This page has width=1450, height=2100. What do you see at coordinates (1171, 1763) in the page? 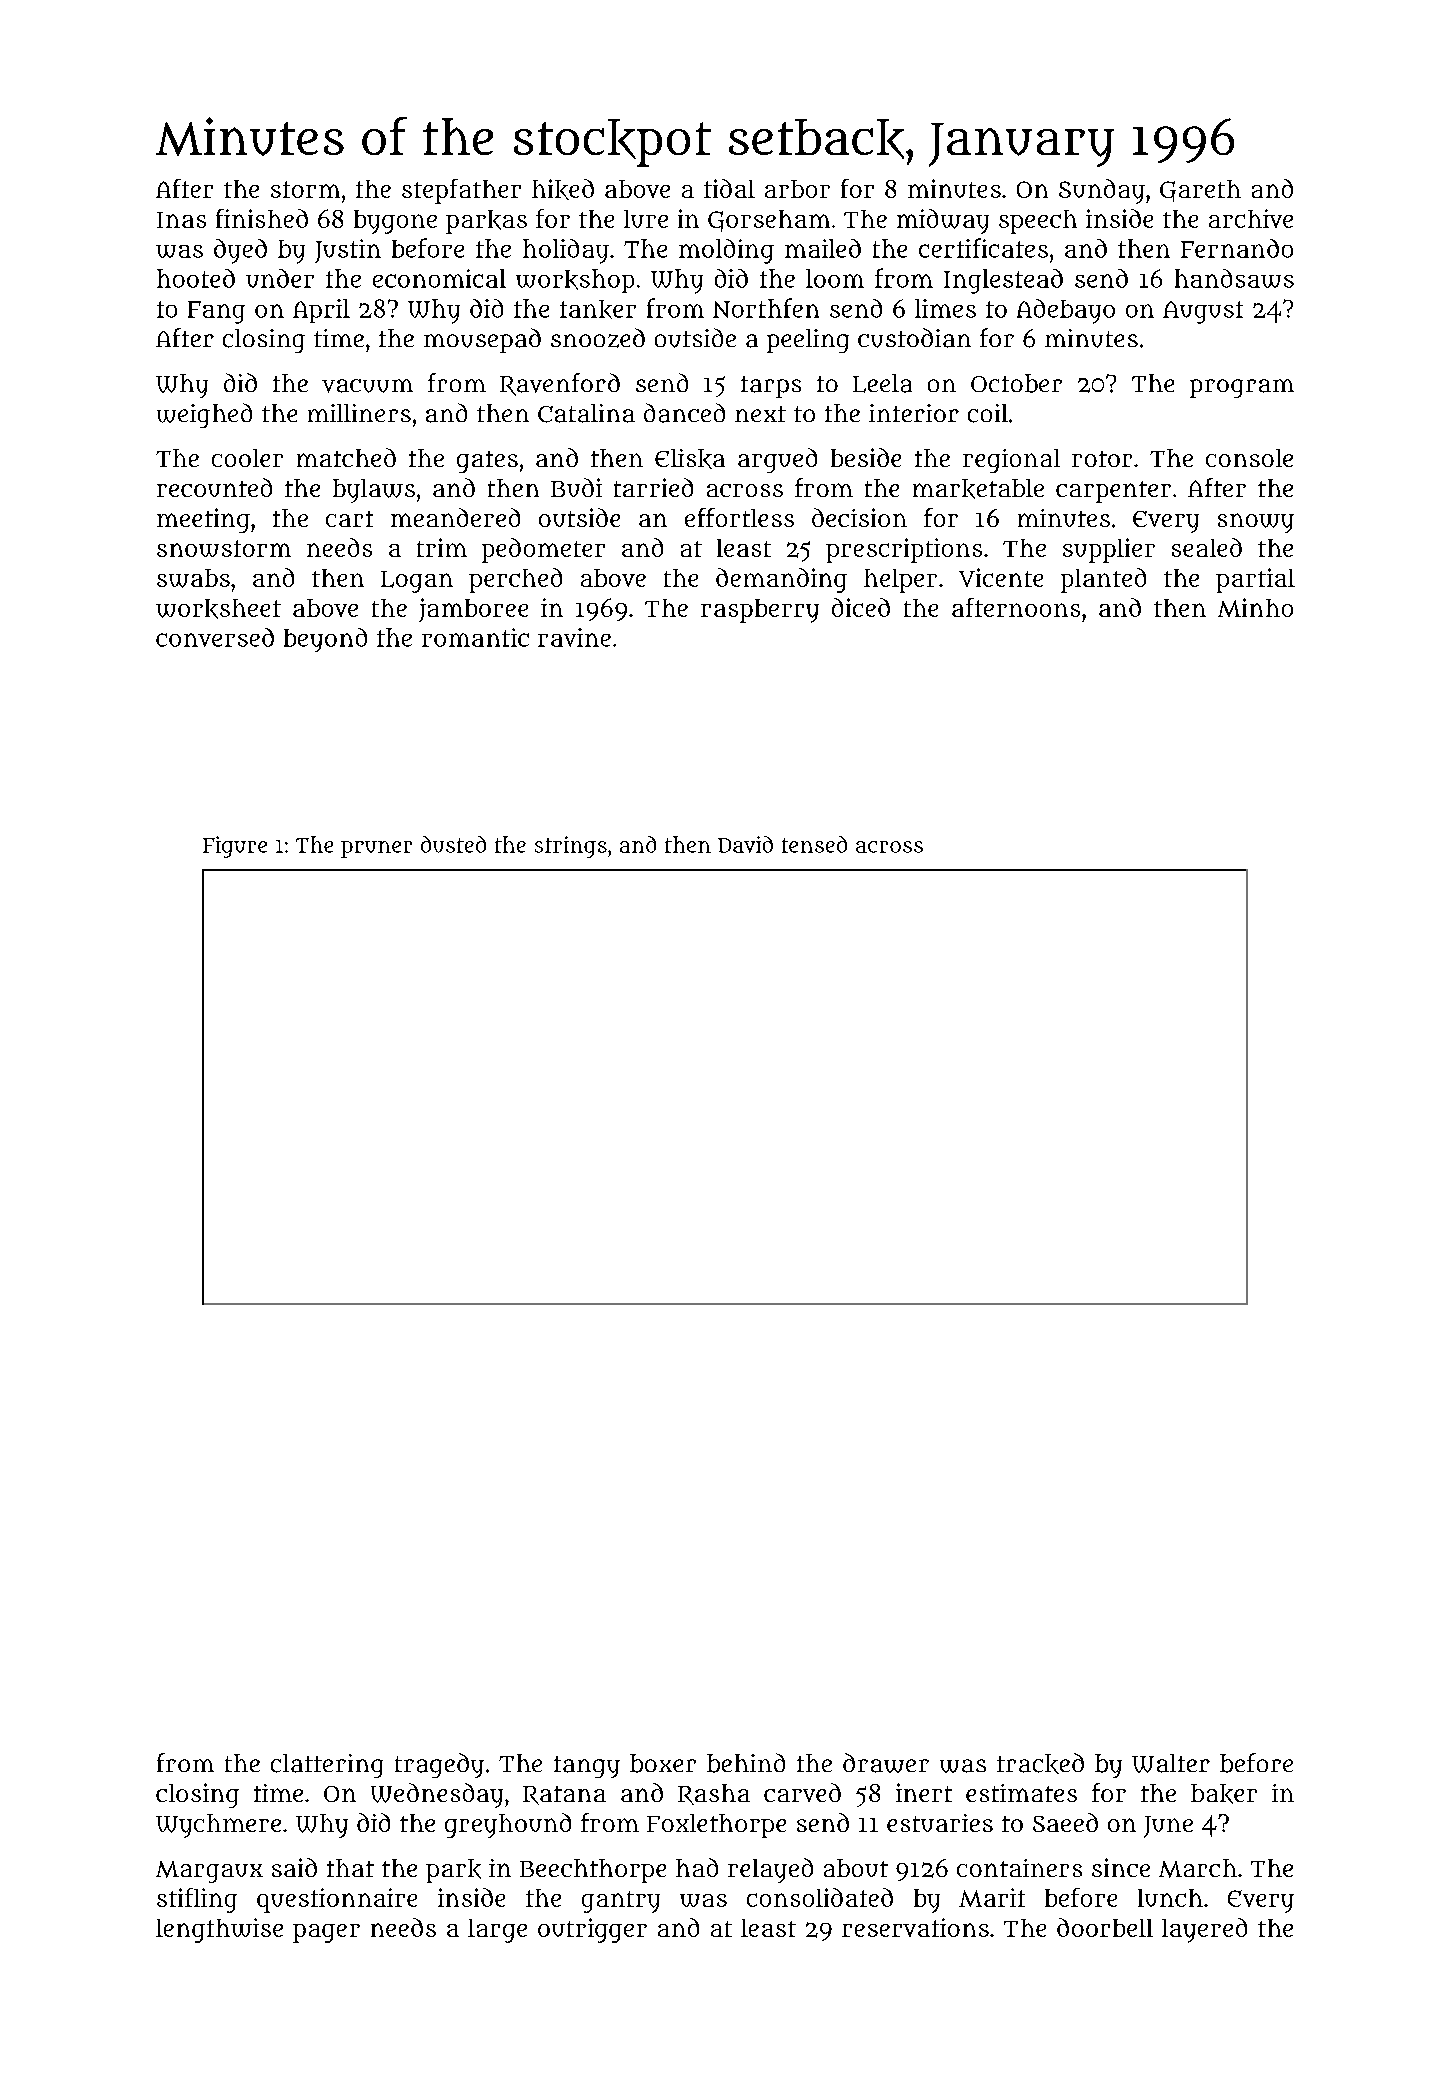
I see `Walter` at bounding box center [1171, 1763].
